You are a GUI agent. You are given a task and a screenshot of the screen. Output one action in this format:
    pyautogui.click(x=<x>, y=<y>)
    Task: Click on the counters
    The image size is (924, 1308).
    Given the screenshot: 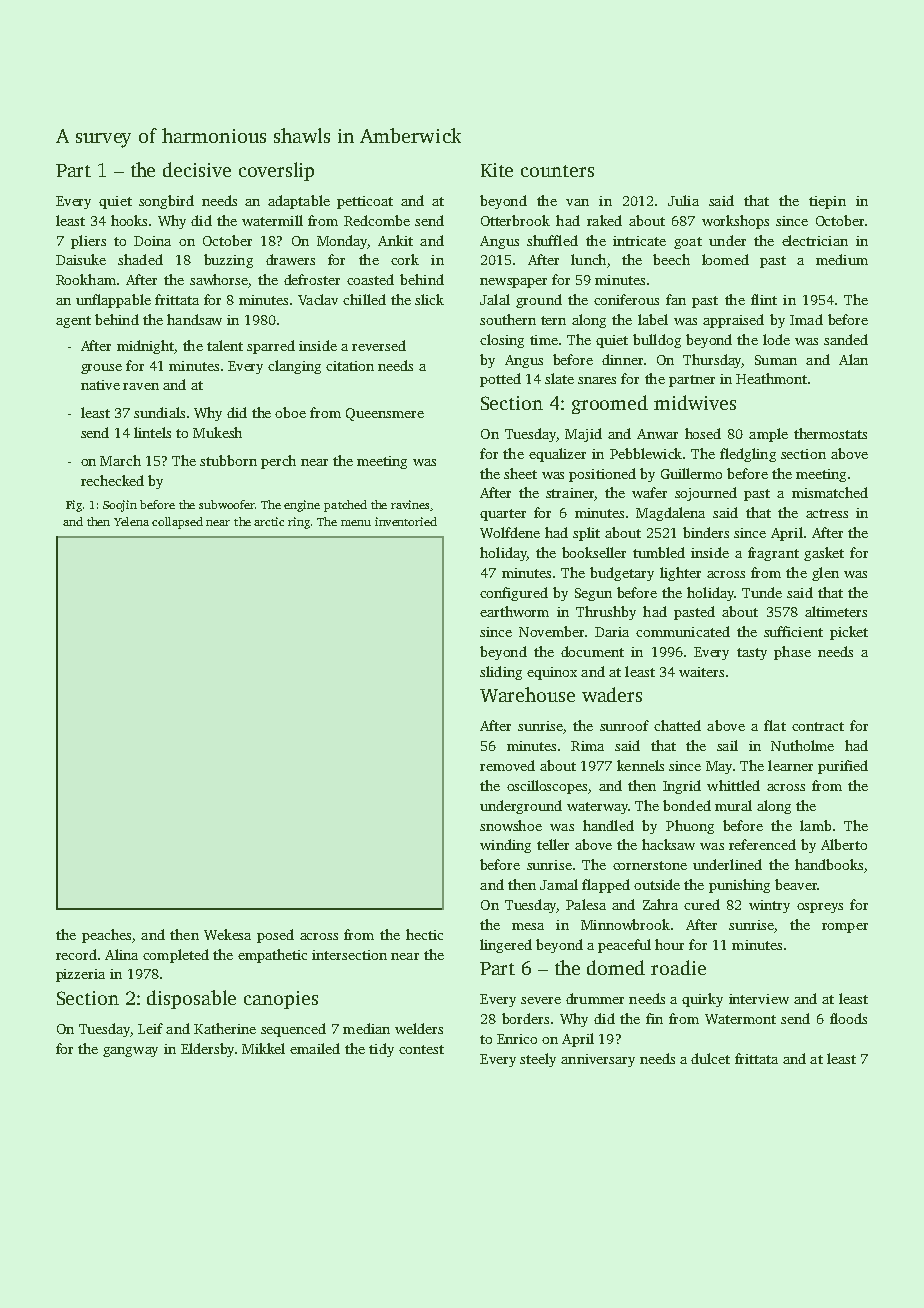 What is the action you would take?
    pyautogui.click(x=557, y=171)
